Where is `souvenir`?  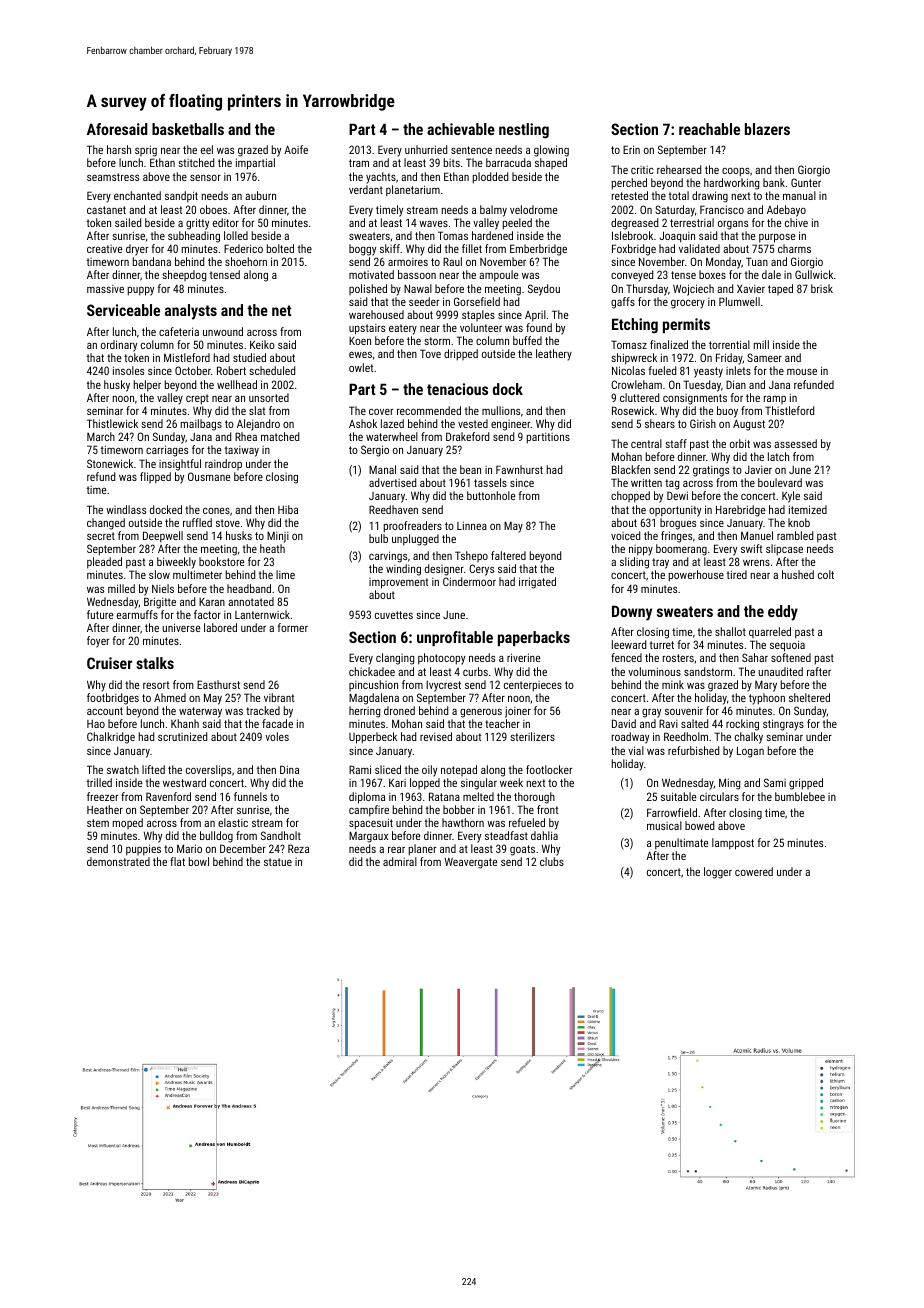
souvenir is located at coordinates (684, 710).
